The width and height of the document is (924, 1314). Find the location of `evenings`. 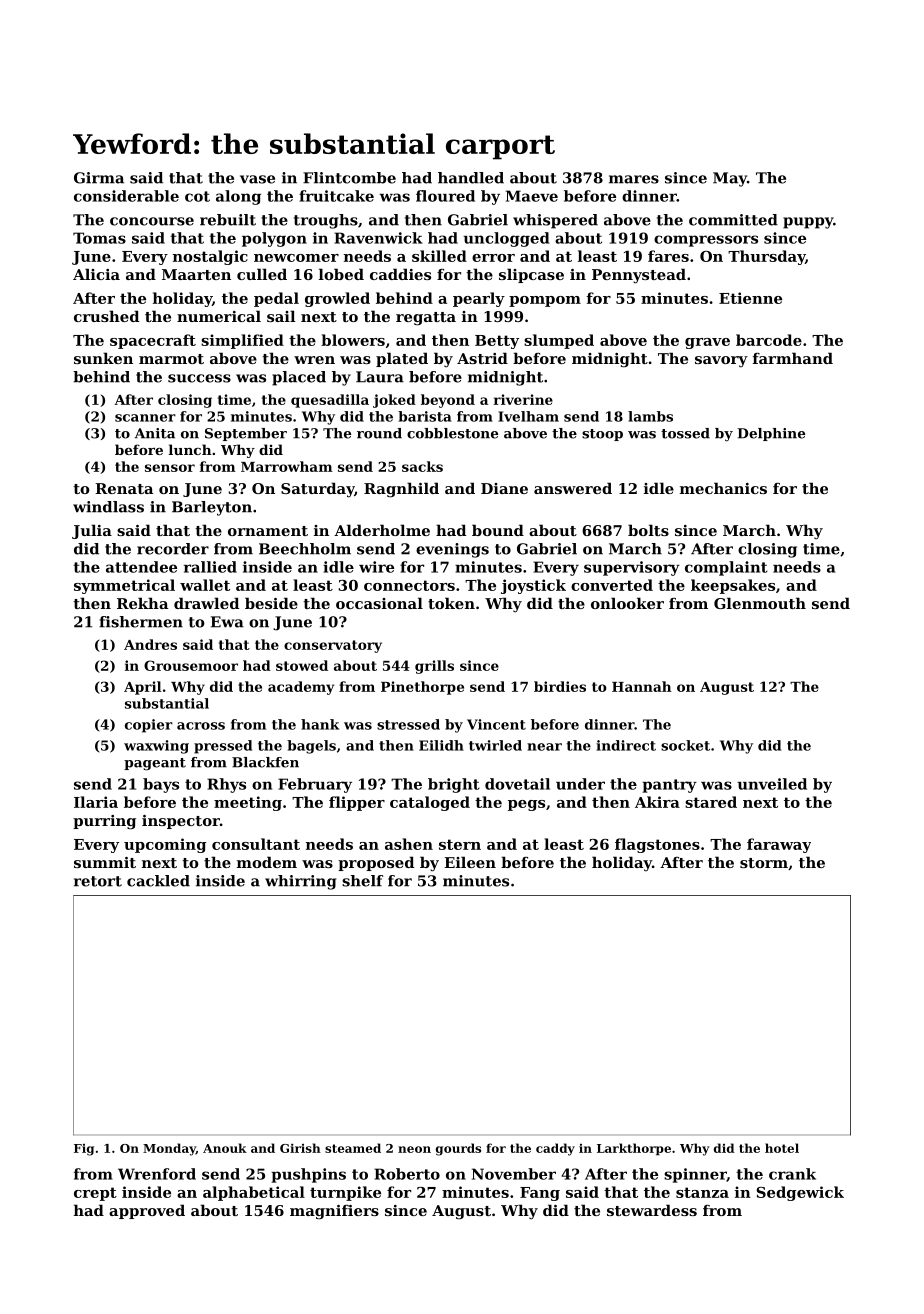

evenings is located at coordinates (452, 550).
